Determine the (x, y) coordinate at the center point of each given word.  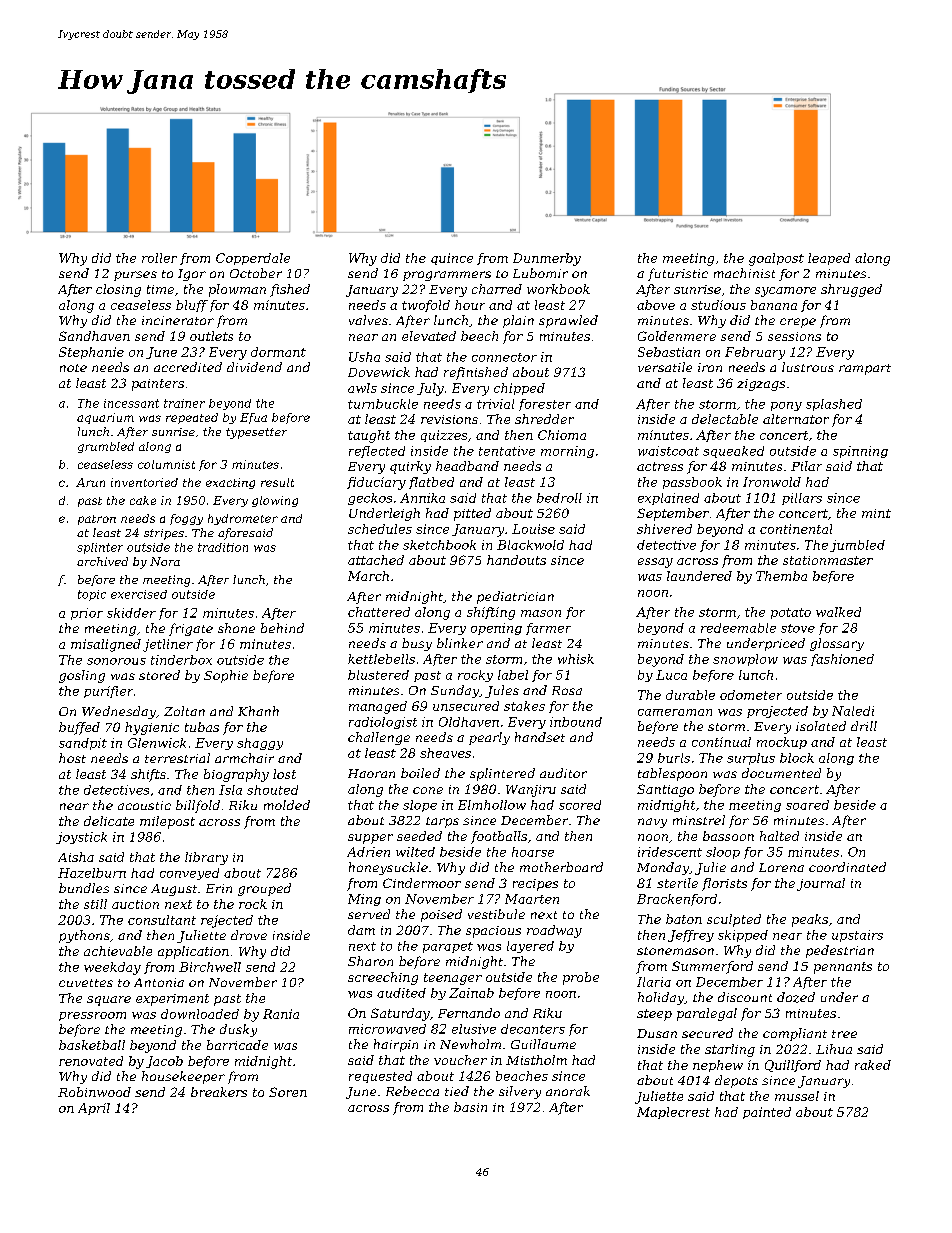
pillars (802, 499)
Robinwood (94, 1092)
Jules (502, 691)
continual (721, 742)
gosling (82, 676)
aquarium (105, 418)
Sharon (370, 961)
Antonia (159, 982)
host (72, 758)
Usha (364, 357)
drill (864, 726)
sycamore (785, 292)
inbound (576, 722)
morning (567, 452)
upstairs (857, 936)
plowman (237, 290)
